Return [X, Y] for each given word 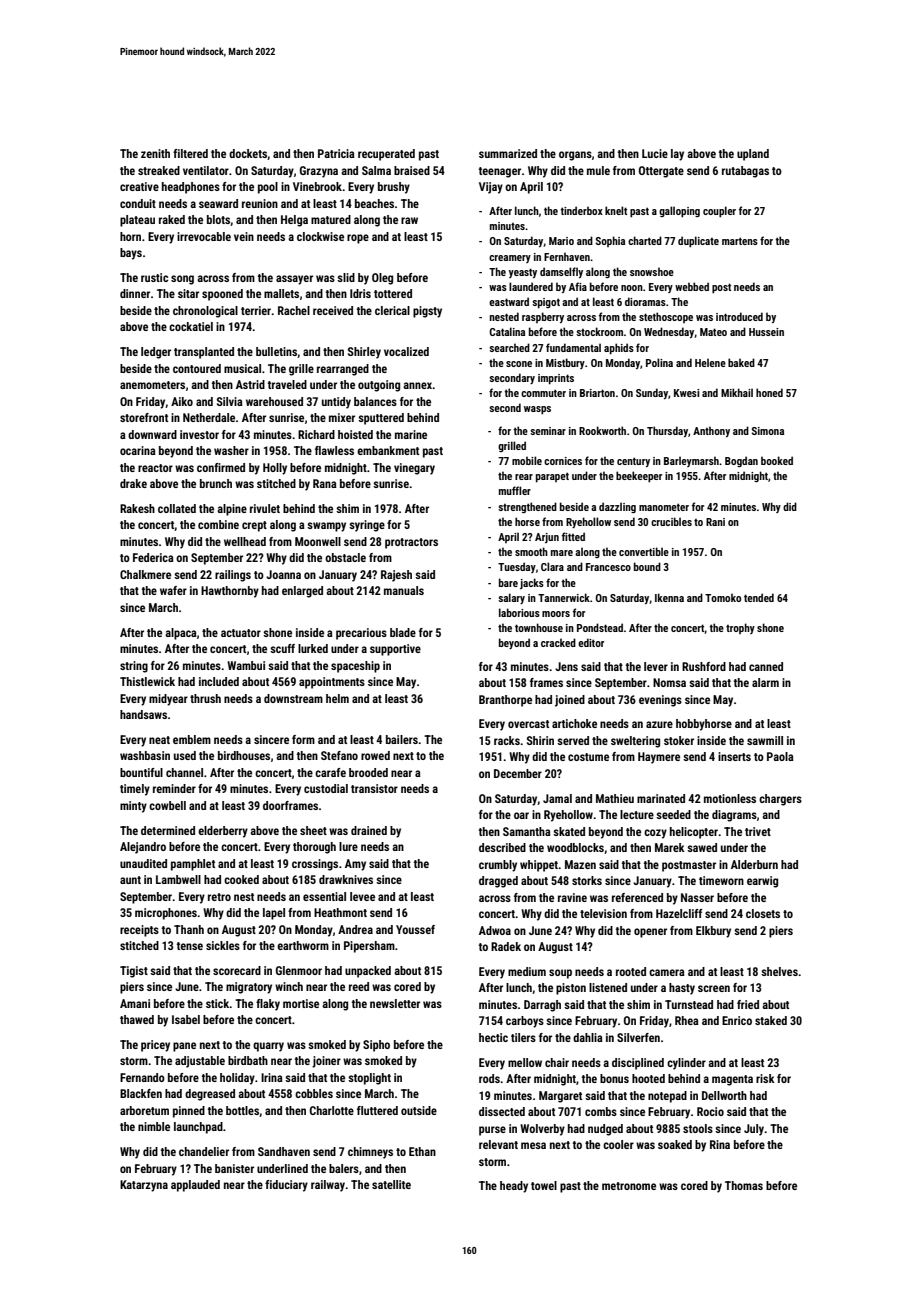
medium [527, 971]
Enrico [737, 1020]
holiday [237, 1079]
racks [507, 740]
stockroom [599, 331]
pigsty [427, 312]
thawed [137, 1019]
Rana [325, 483]
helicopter [694, 833]
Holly [275, 469]
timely [135, 790]
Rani [715, 522]
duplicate [698, 242]
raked [172, 219]
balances [375, 401]
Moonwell [318, 541]
